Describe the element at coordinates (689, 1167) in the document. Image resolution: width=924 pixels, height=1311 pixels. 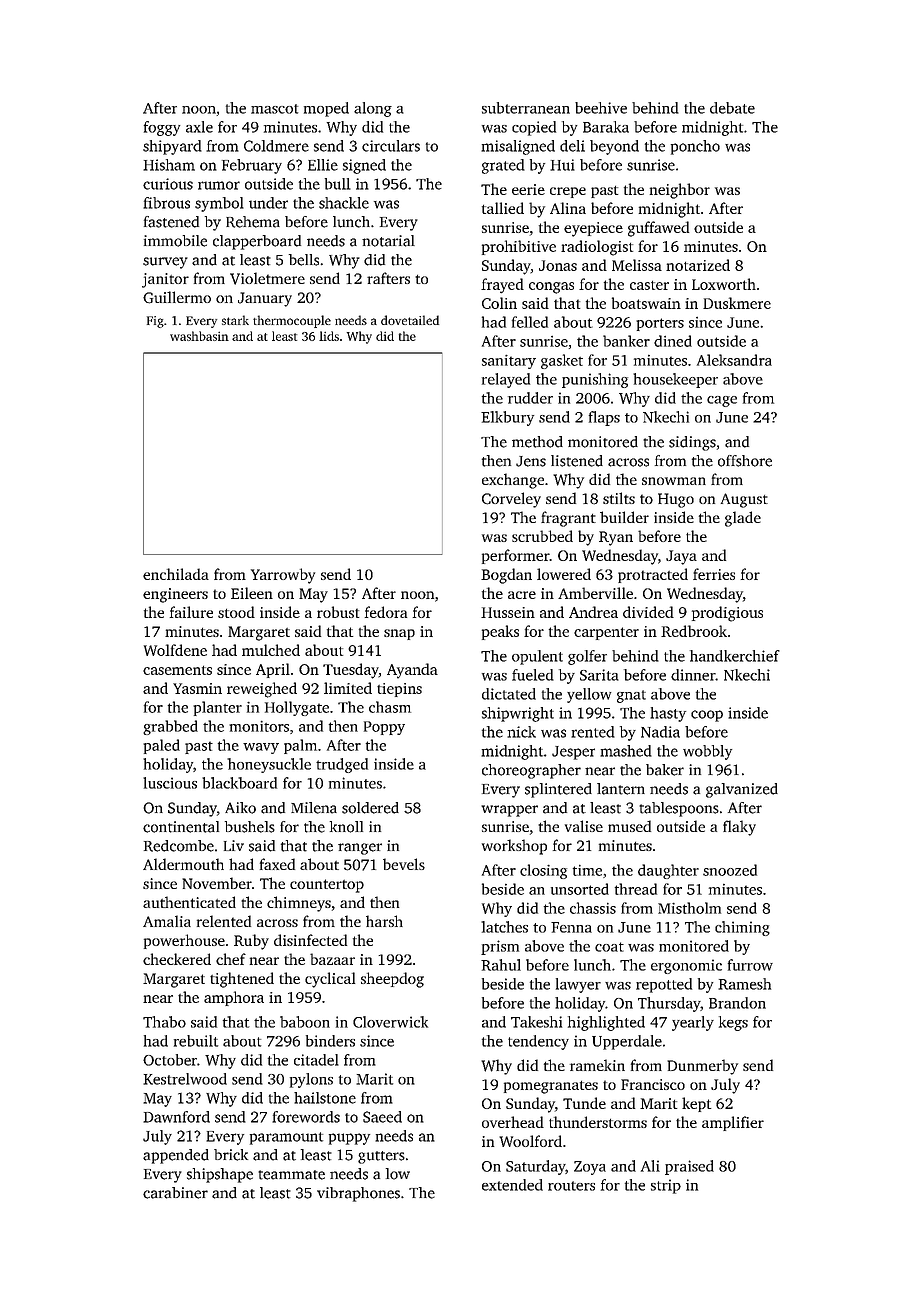
I see `praised` at that location.
